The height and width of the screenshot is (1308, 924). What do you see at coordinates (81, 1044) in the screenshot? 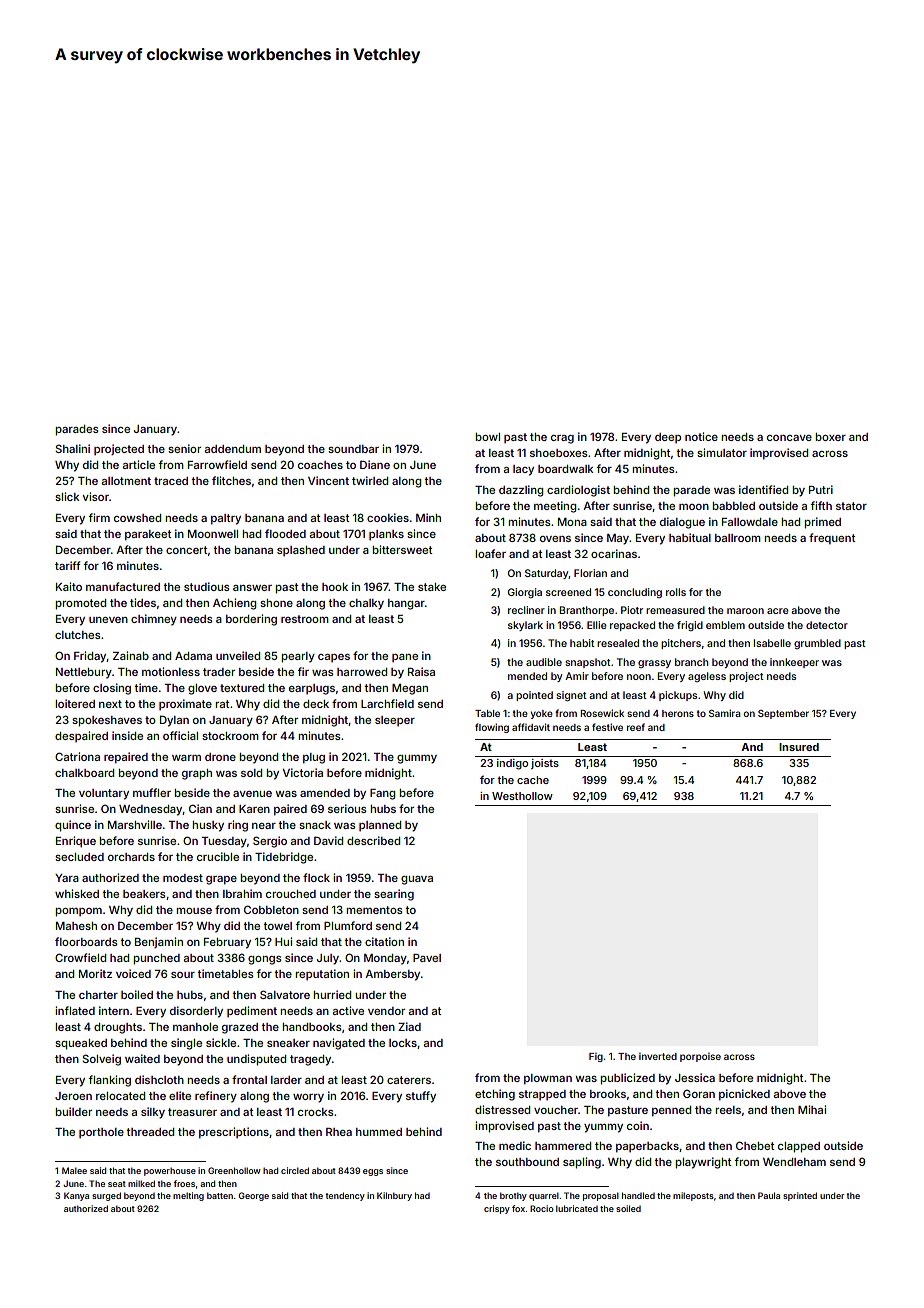
I see `squeaked` at bounding box center [81, 1044].
